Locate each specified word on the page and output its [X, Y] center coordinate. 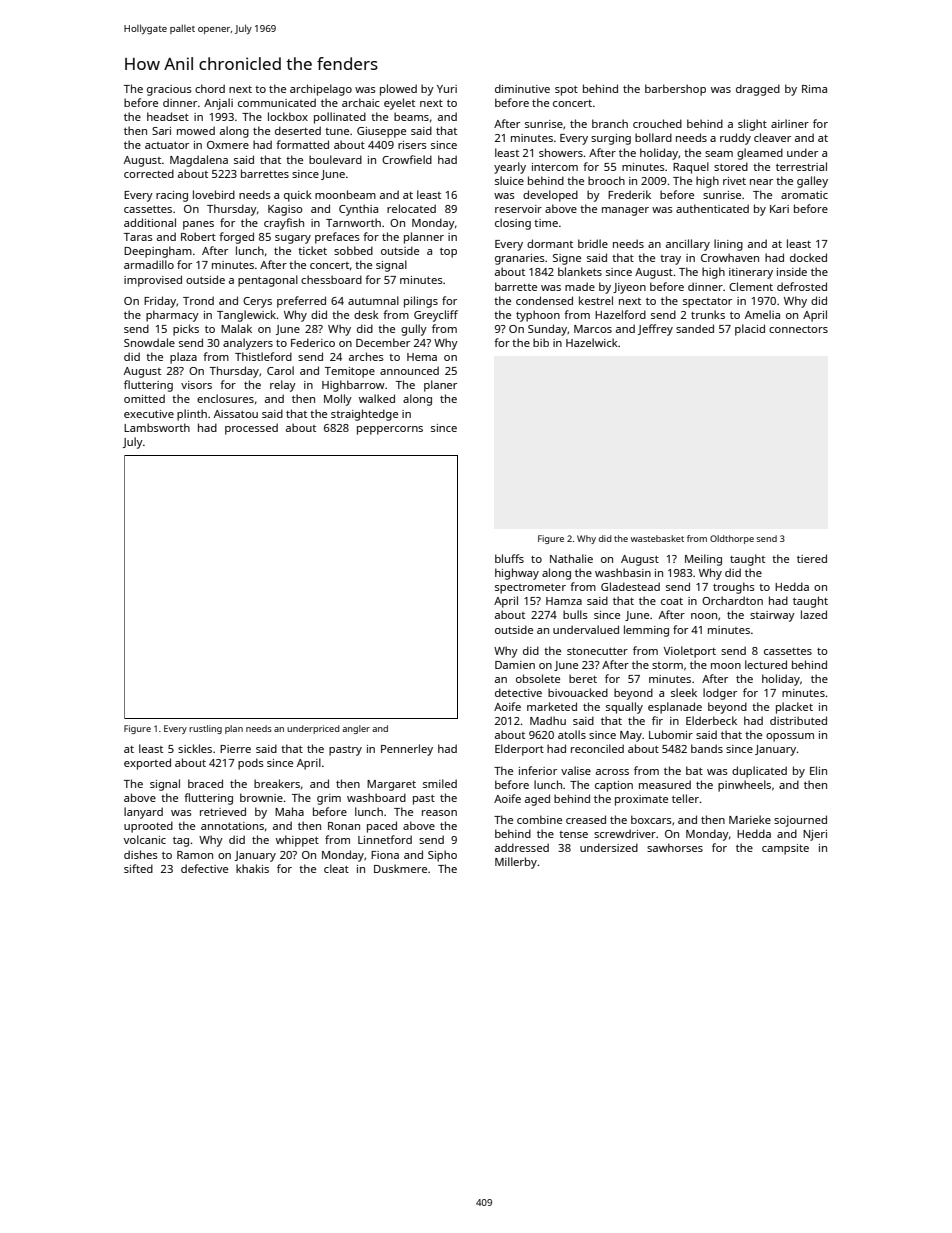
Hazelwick [592, 342]
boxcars [651, 819]
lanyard [143, 813]
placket [794, 708]
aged [537, 800]
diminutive [522, 88]
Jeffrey [655, 330]
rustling [205, 729]
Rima [814, 89]
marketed [552, 706]
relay [283, 386]
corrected [149, 173]
